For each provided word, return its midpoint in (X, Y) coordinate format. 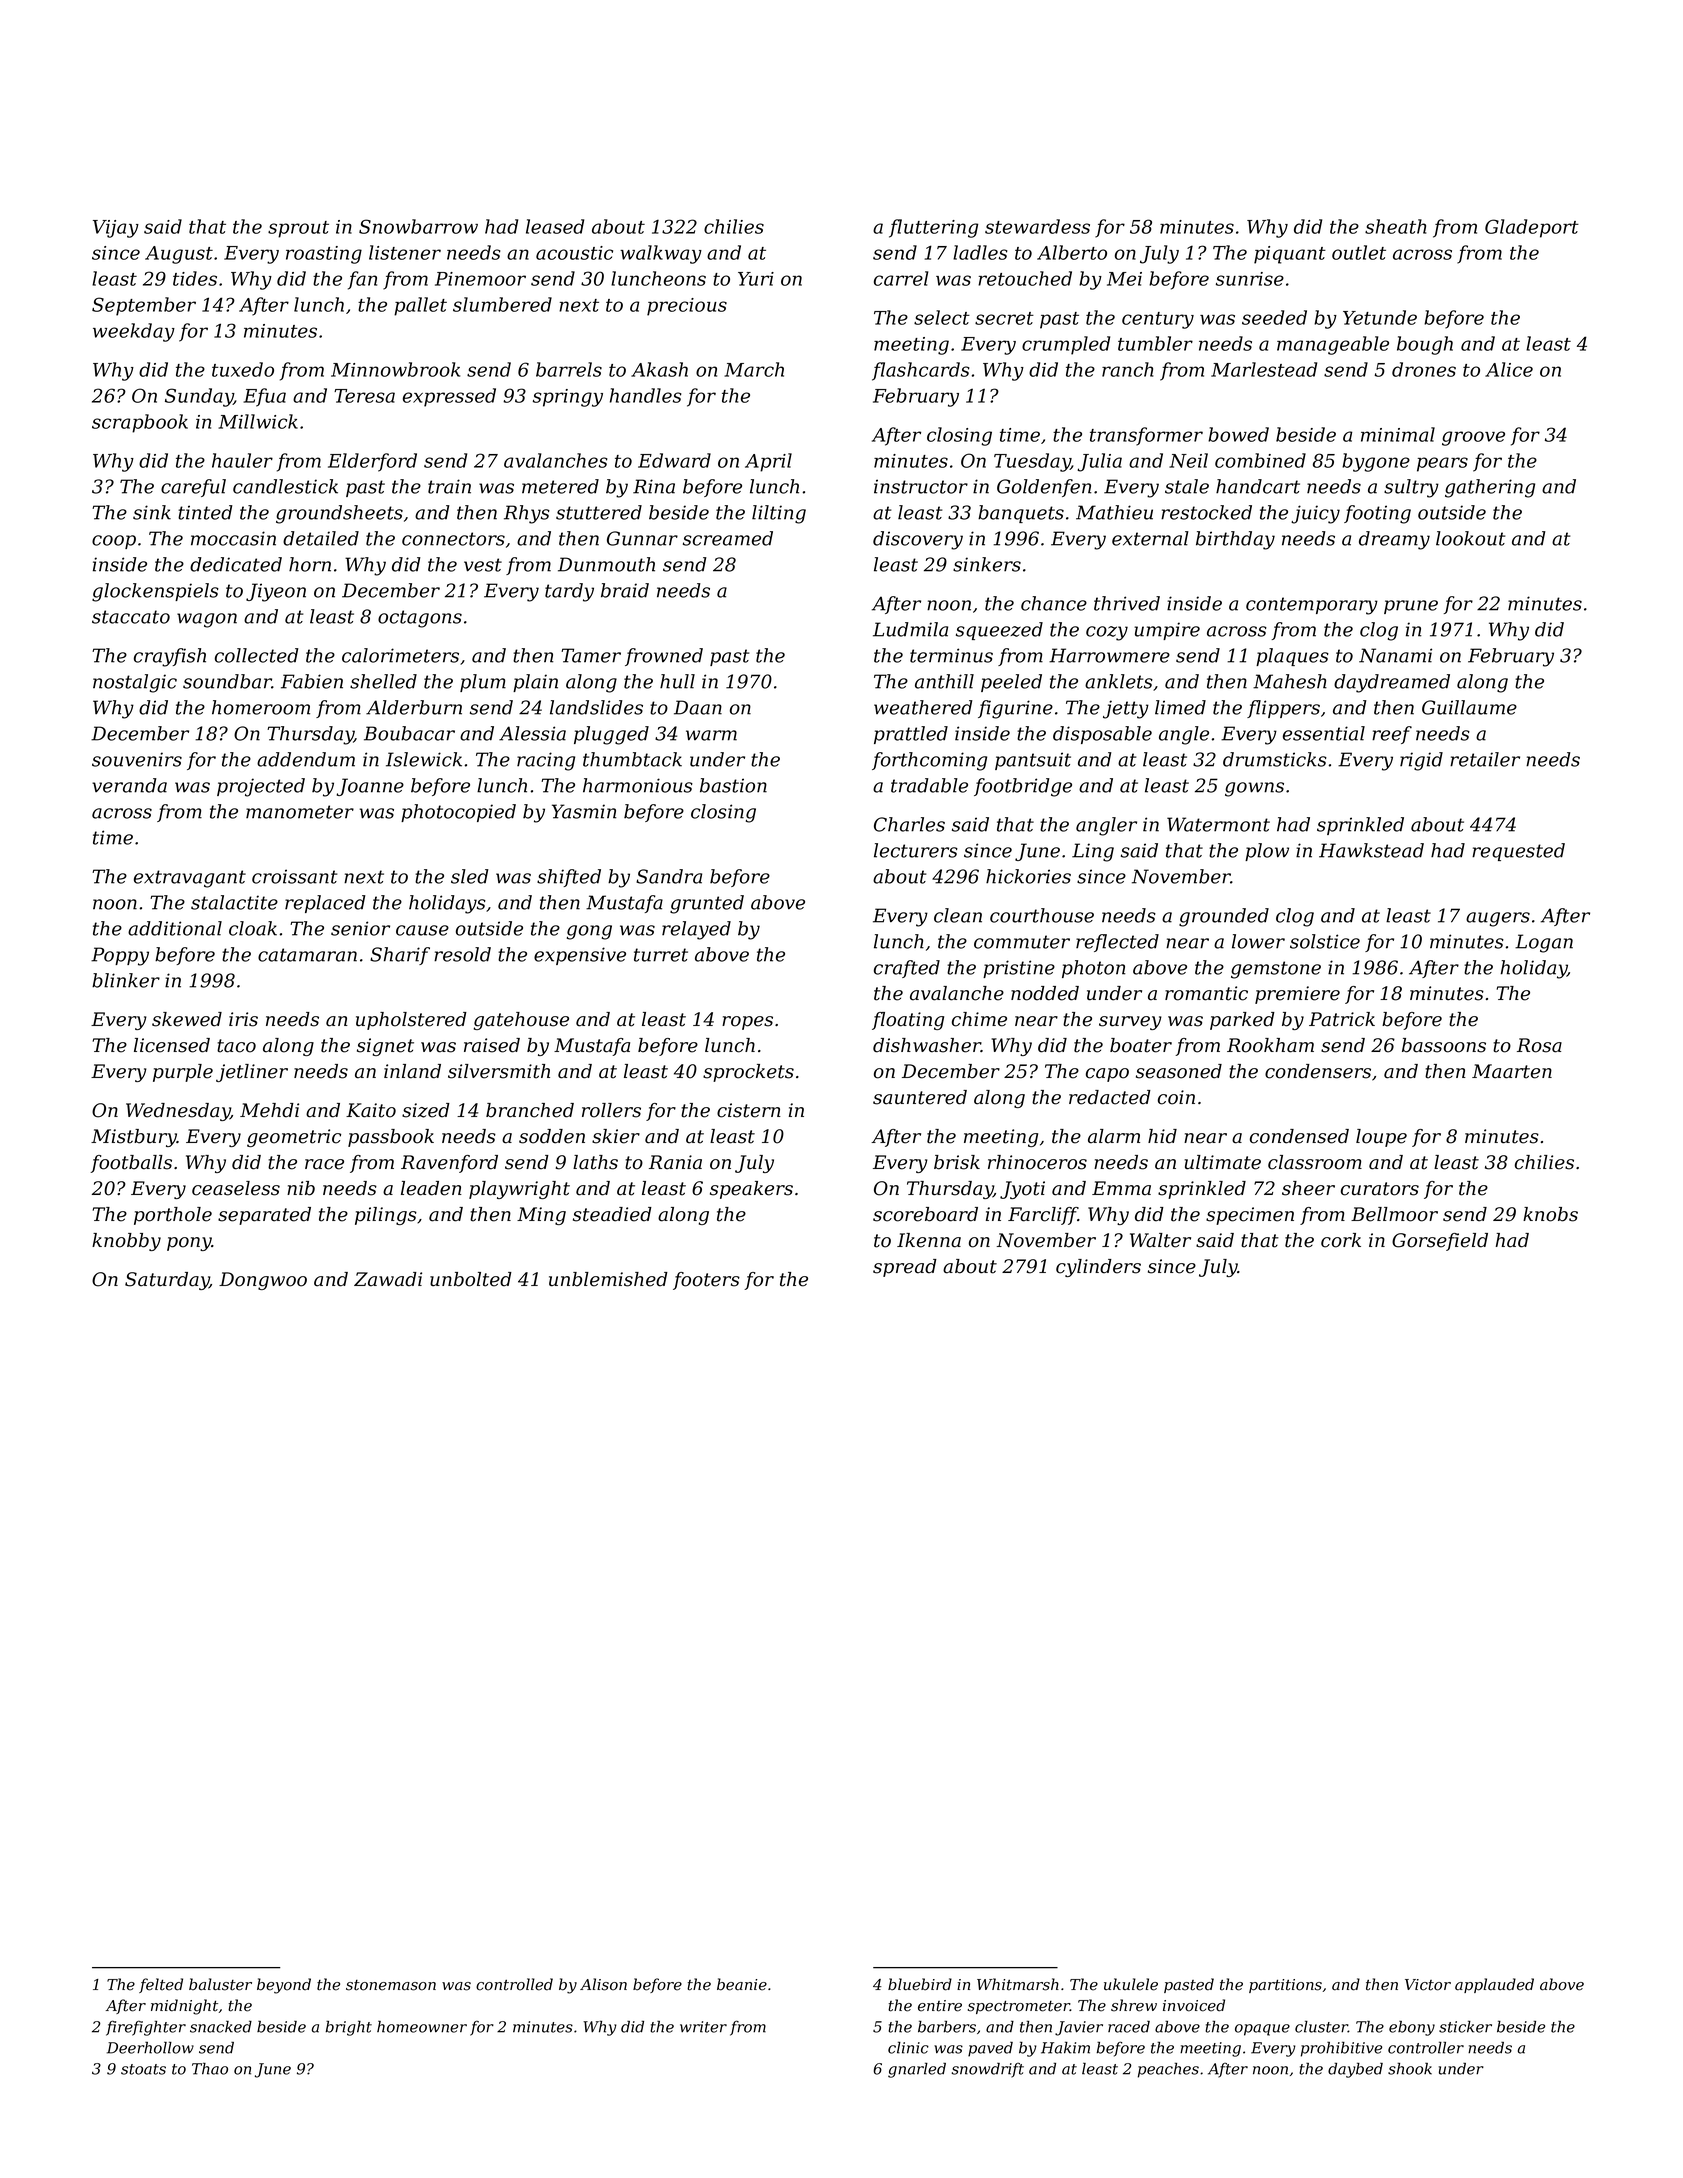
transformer (1146, 436)
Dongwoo (263, 1281)
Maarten (1512, 1071)
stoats (143, 2069)
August (179, 255)
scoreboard (925, 1214)
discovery (918, 540)
